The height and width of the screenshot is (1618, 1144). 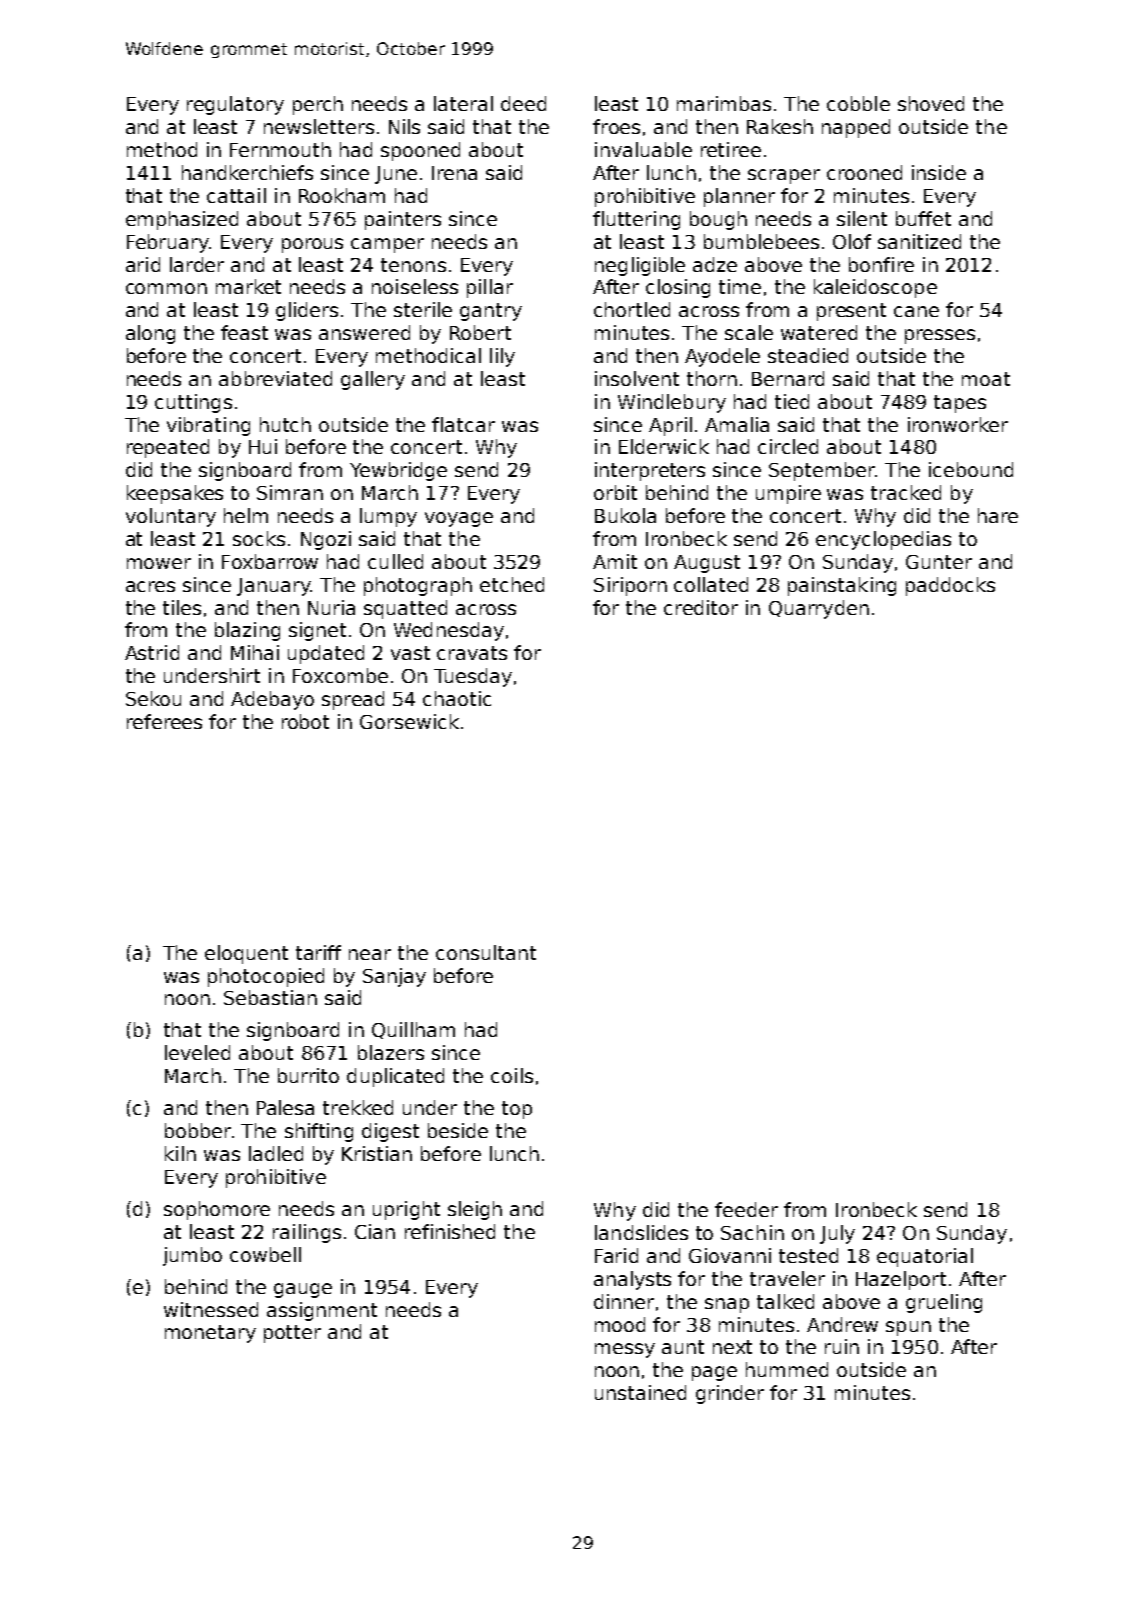 I want to click on regulatory, so click(x=235, y=105).
